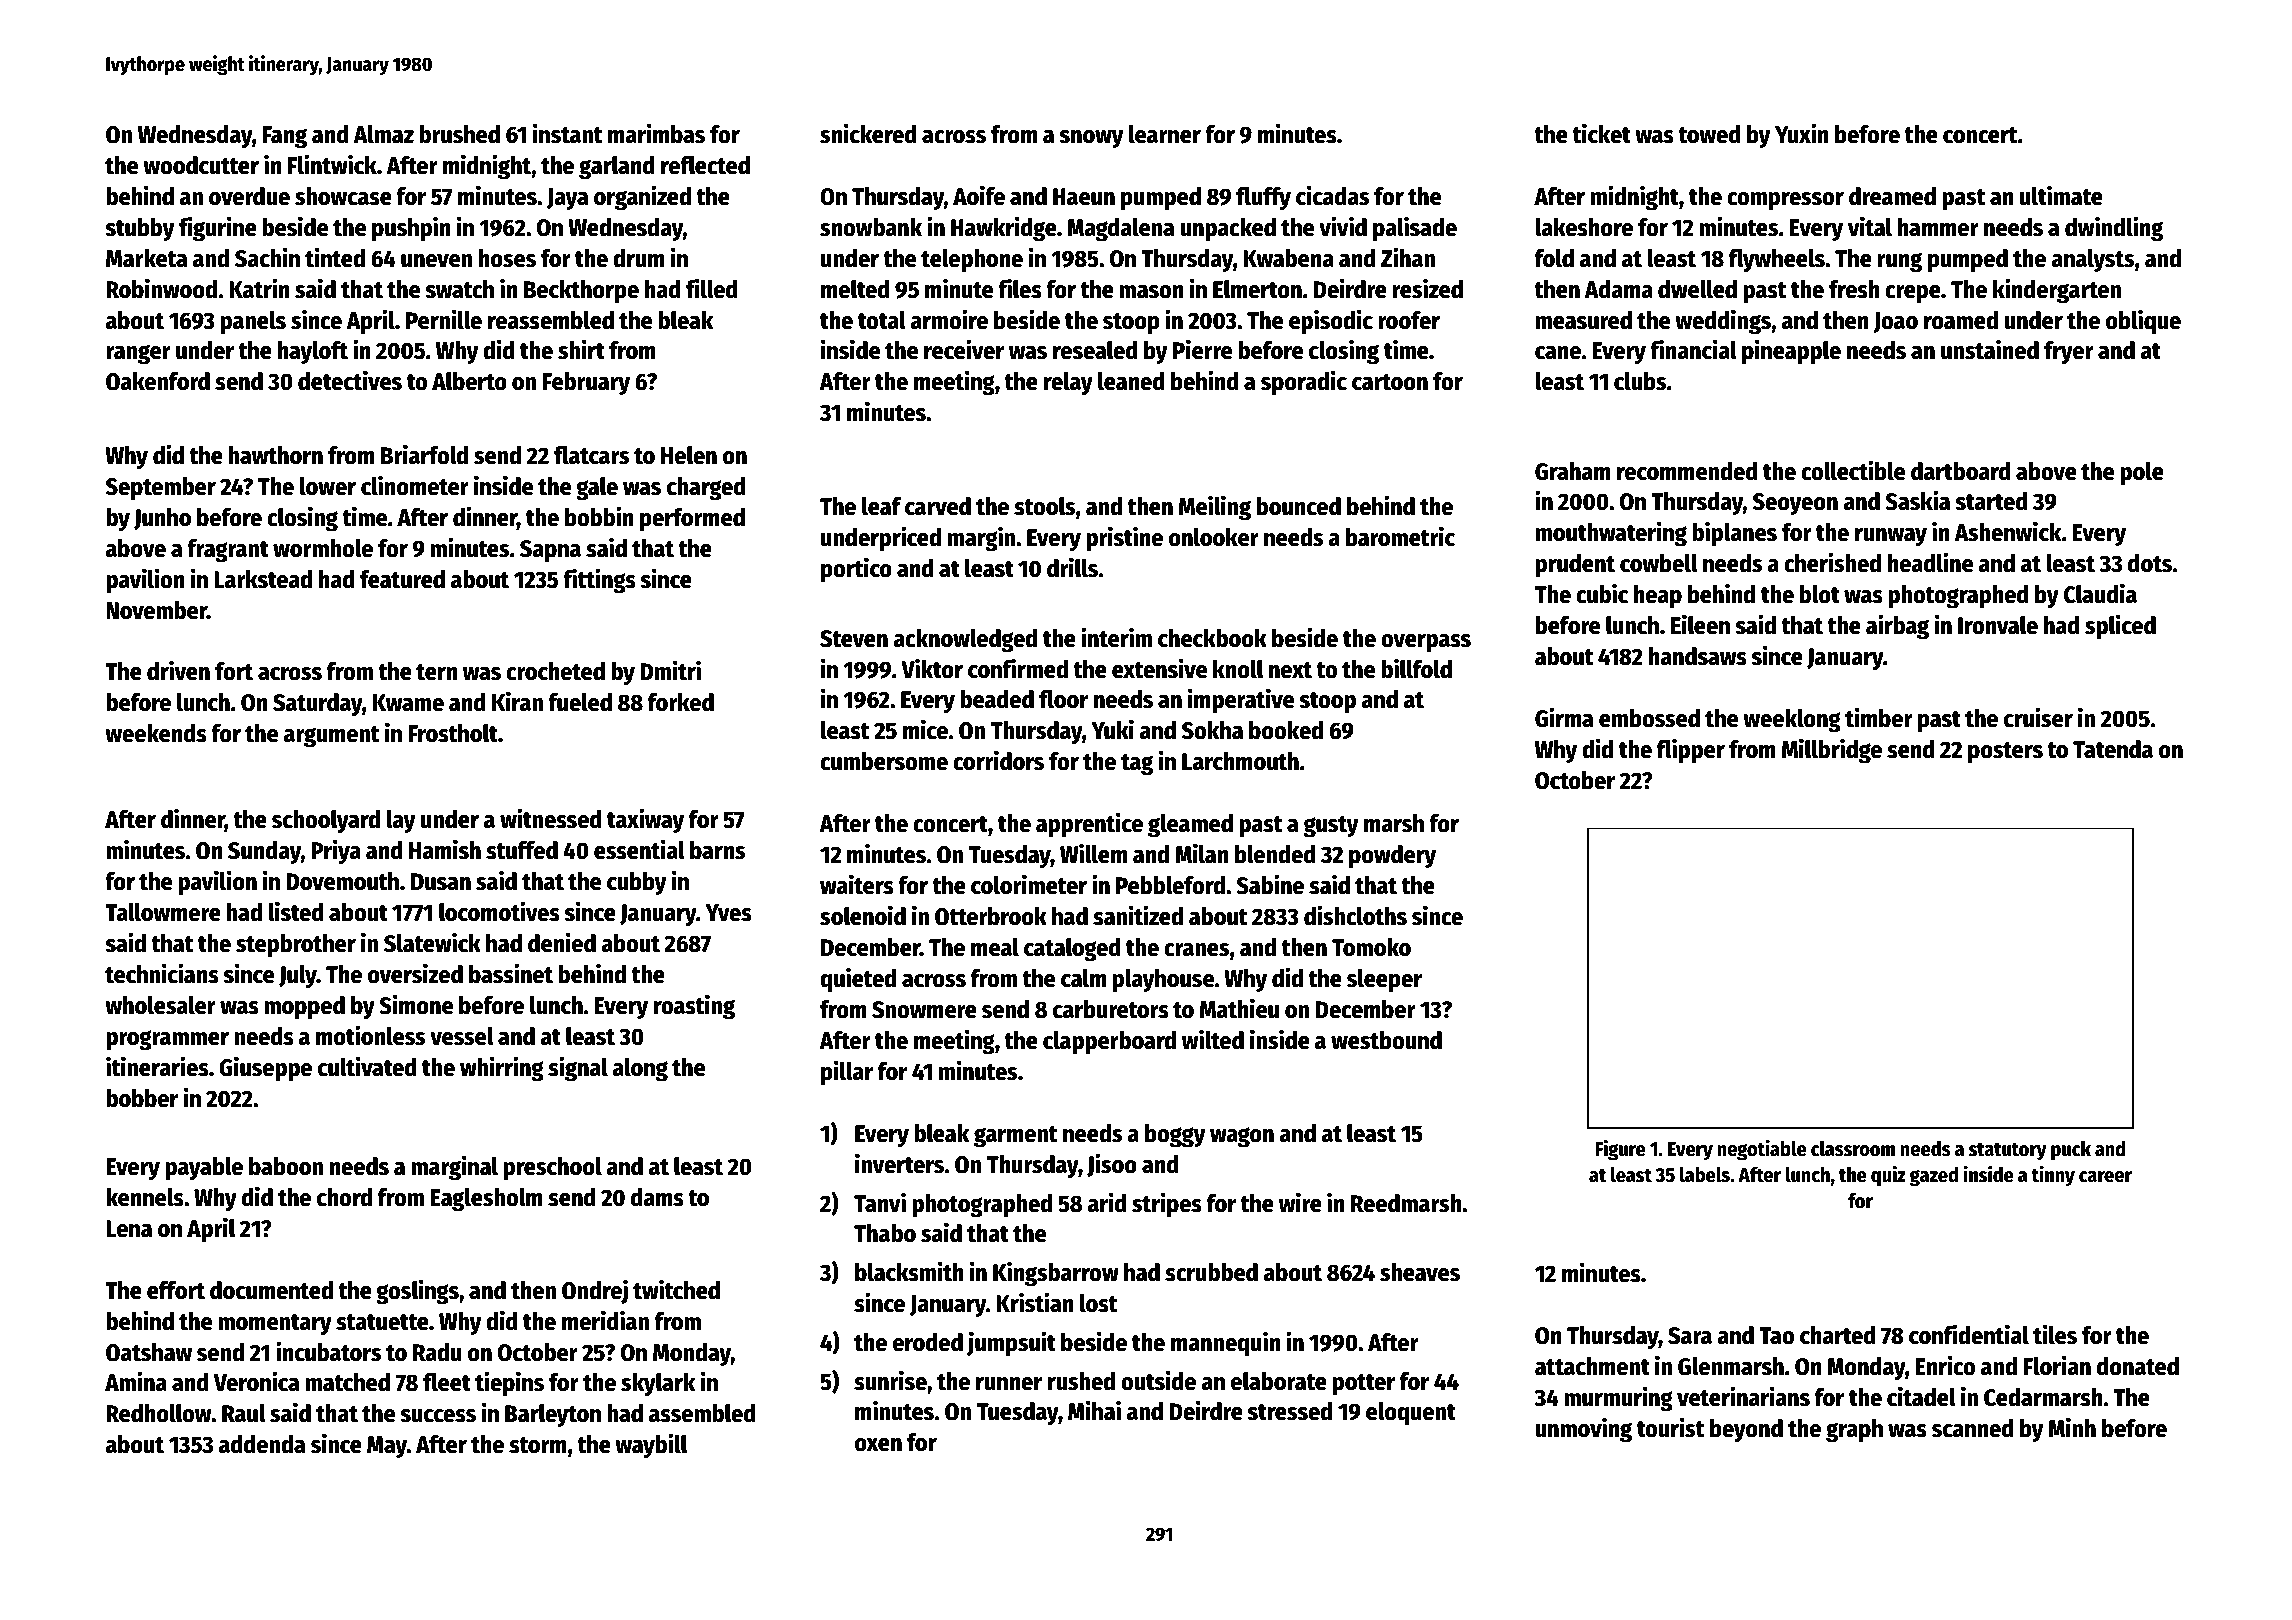 The image size is (2292, 1620). What do you see at coordinates (1802, 133) in the image?
I see `Yuxin` at bounding box center [1802, 133].
